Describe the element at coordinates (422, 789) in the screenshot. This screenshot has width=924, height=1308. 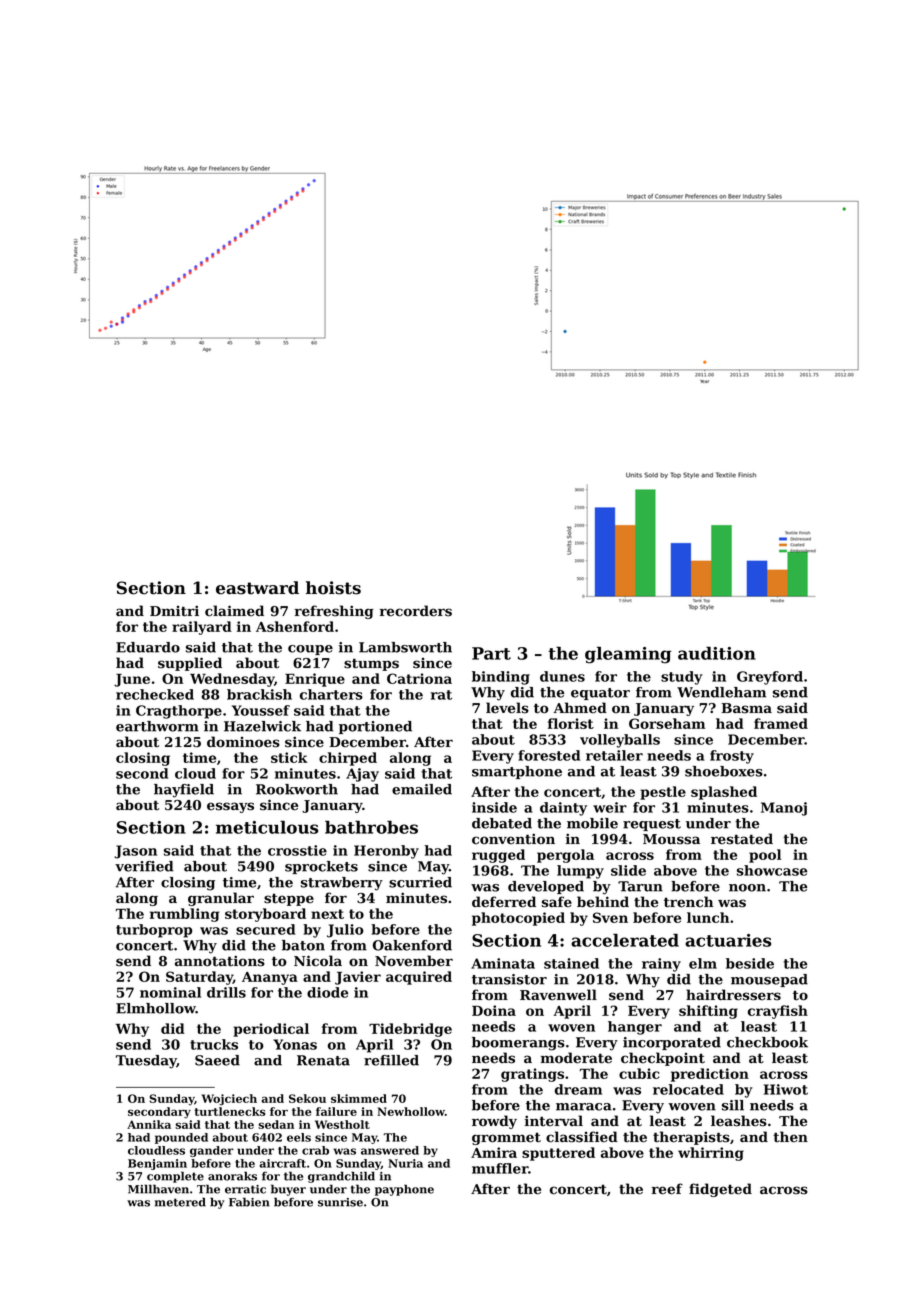
I see `emailed` at that location.
